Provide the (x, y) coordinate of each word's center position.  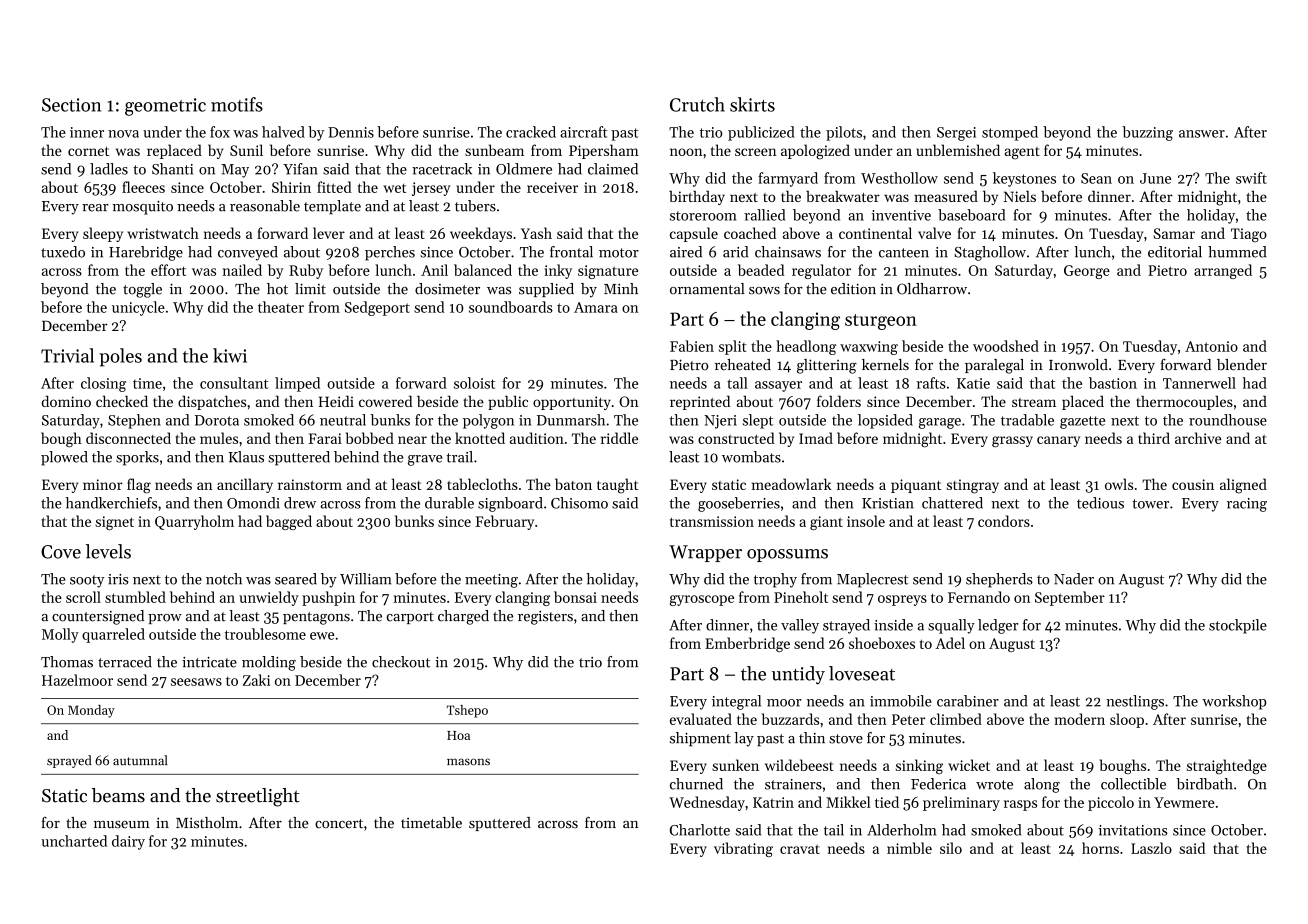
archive (1198, 438)
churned (696, 784)
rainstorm (310, 484)
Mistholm (207, 823)
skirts (752, 104)
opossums (787, 555)
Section (71, 105)
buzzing (1147, 133)
